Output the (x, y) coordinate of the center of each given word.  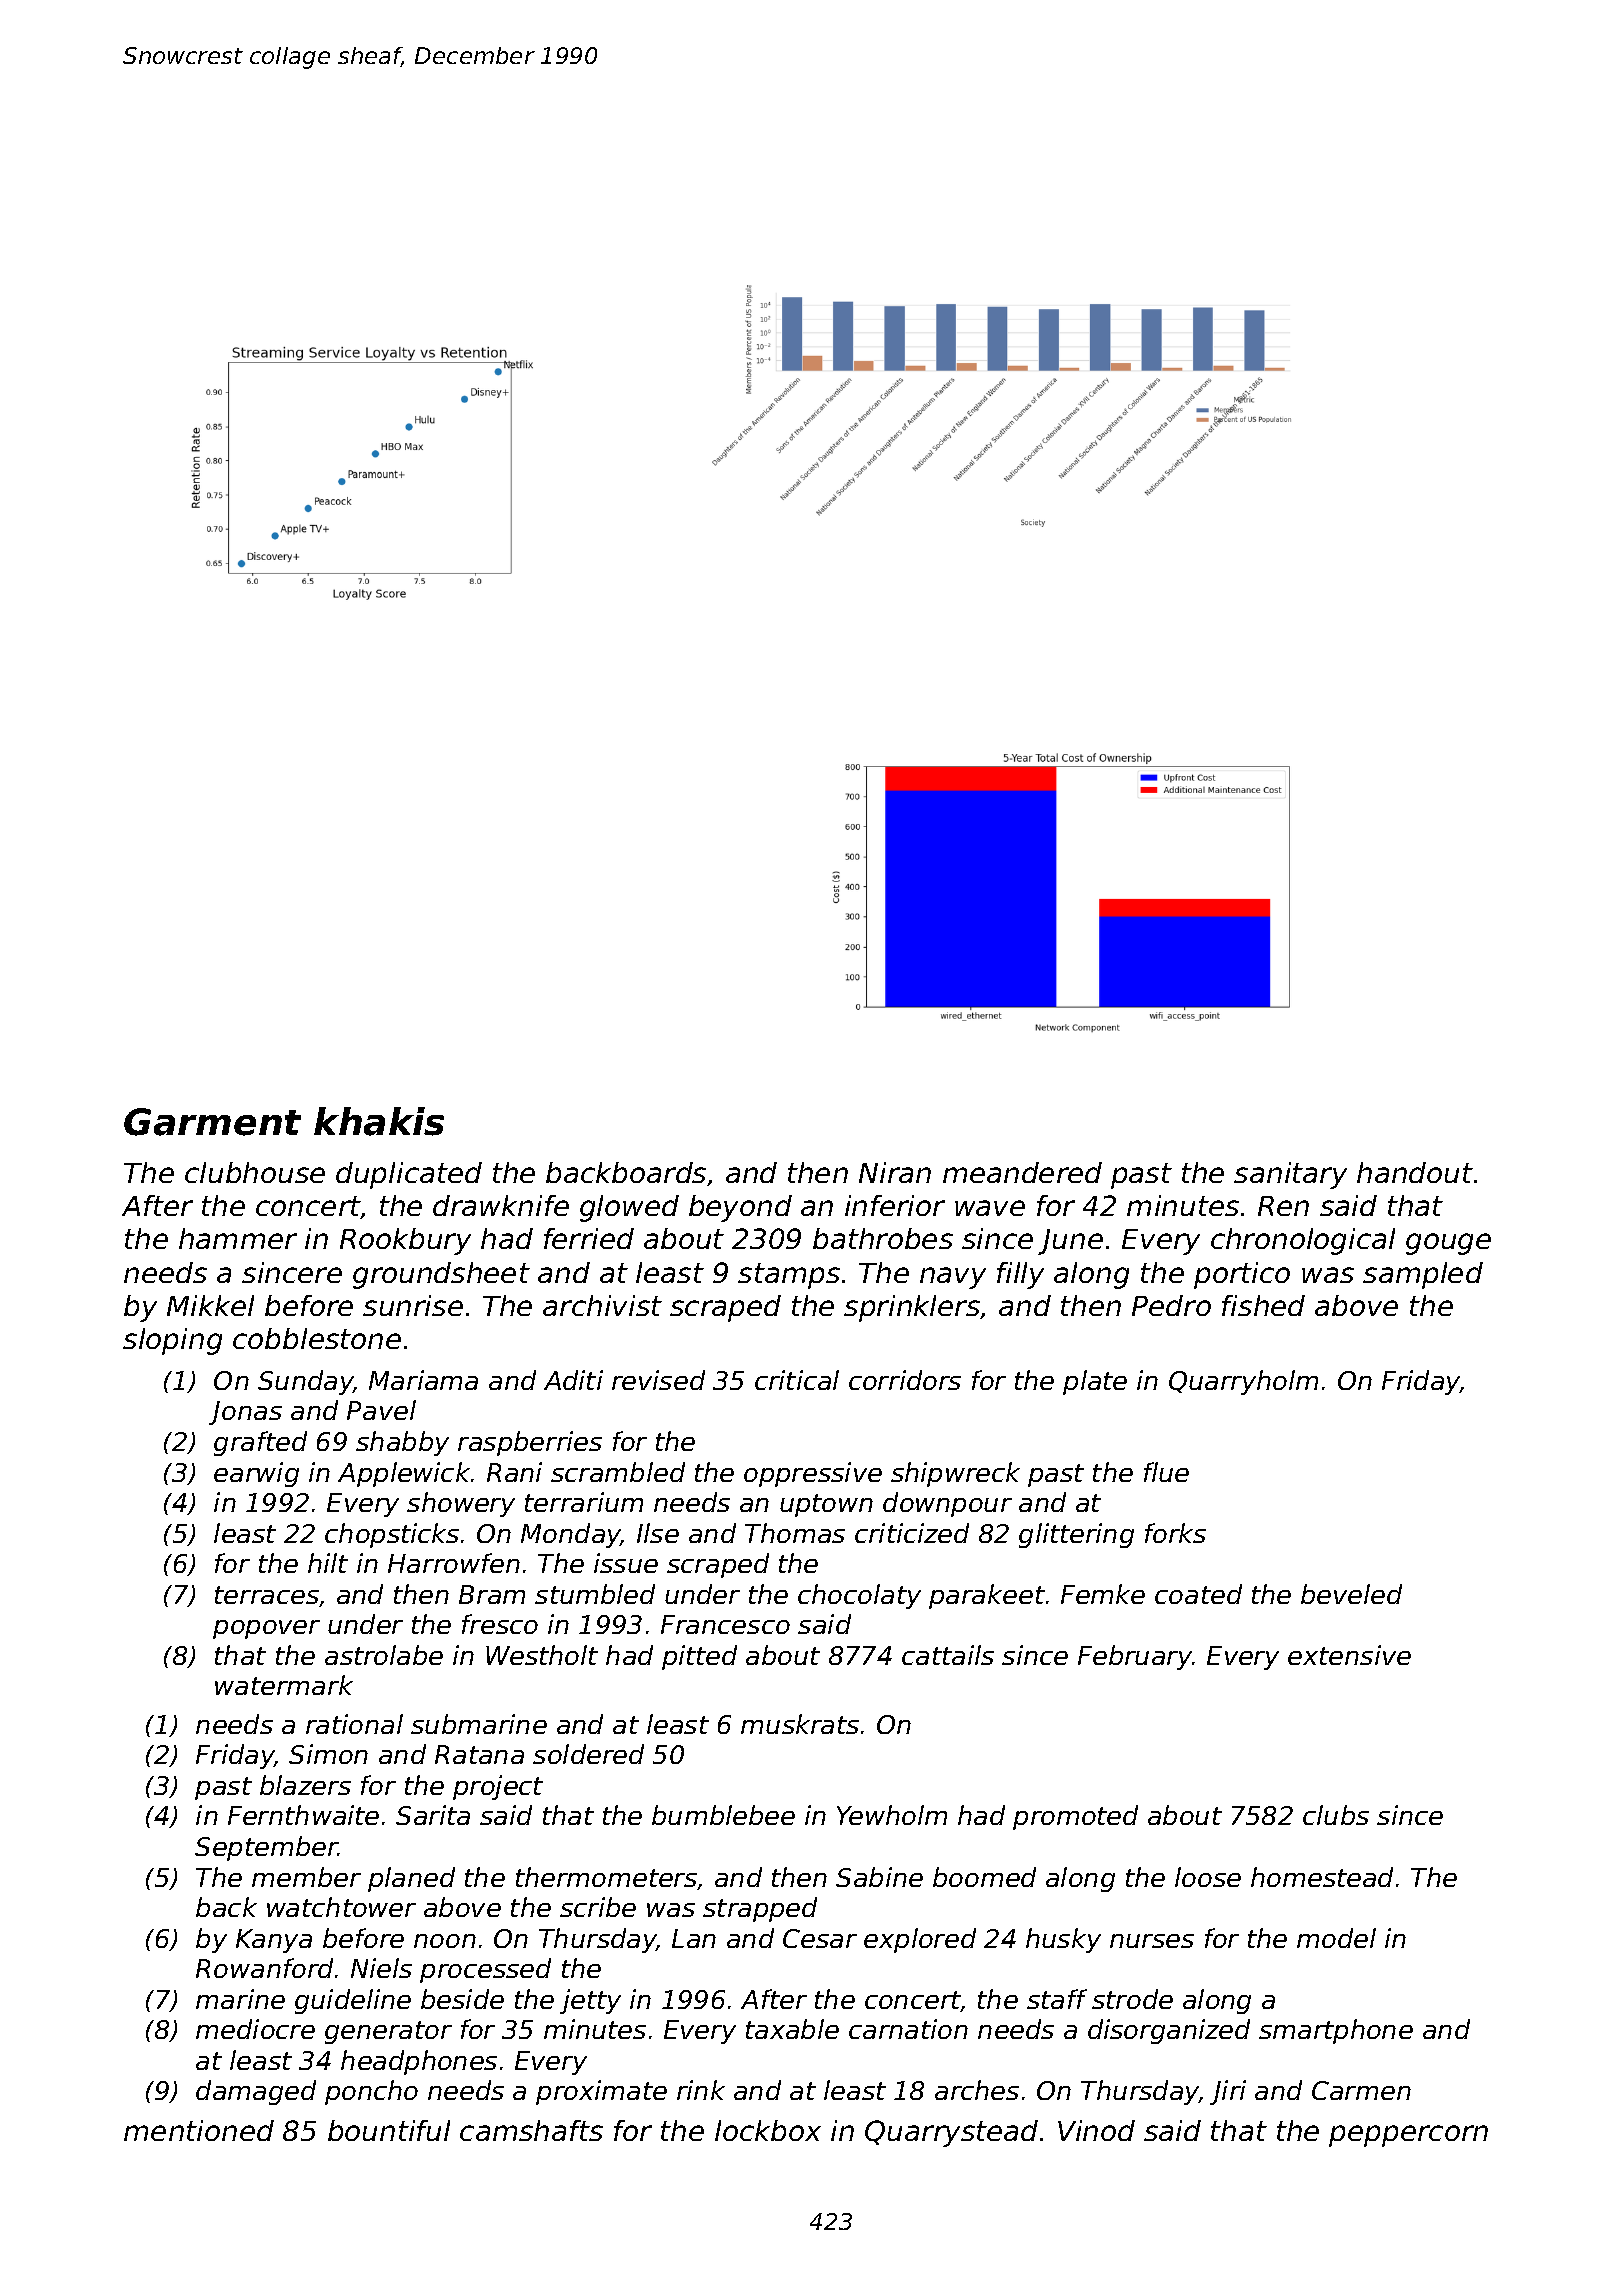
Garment (212, 1122)
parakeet (987, 1596)
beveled (1351, 1594)
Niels (381, 1968)
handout (1415, 1172)
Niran (895, 1172)
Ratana (479, 1754)
